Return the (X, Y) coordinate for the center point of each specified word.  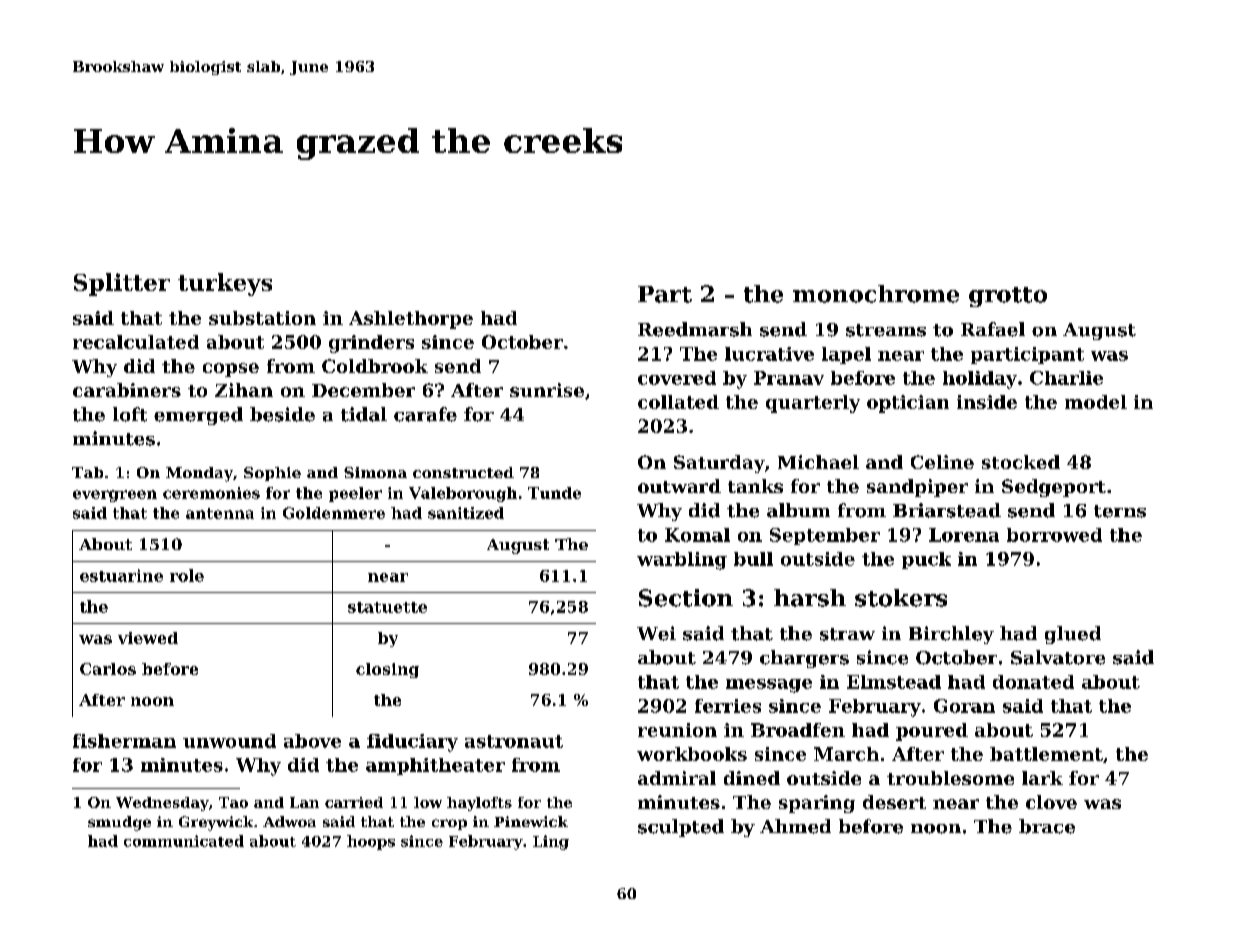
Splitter (122, 284)
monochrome (876, 294)
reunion (677, 730)
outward (679, 486)
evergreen (115, 496)
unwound (229, 741)
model (1096, 402)
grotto (1008, 297)
